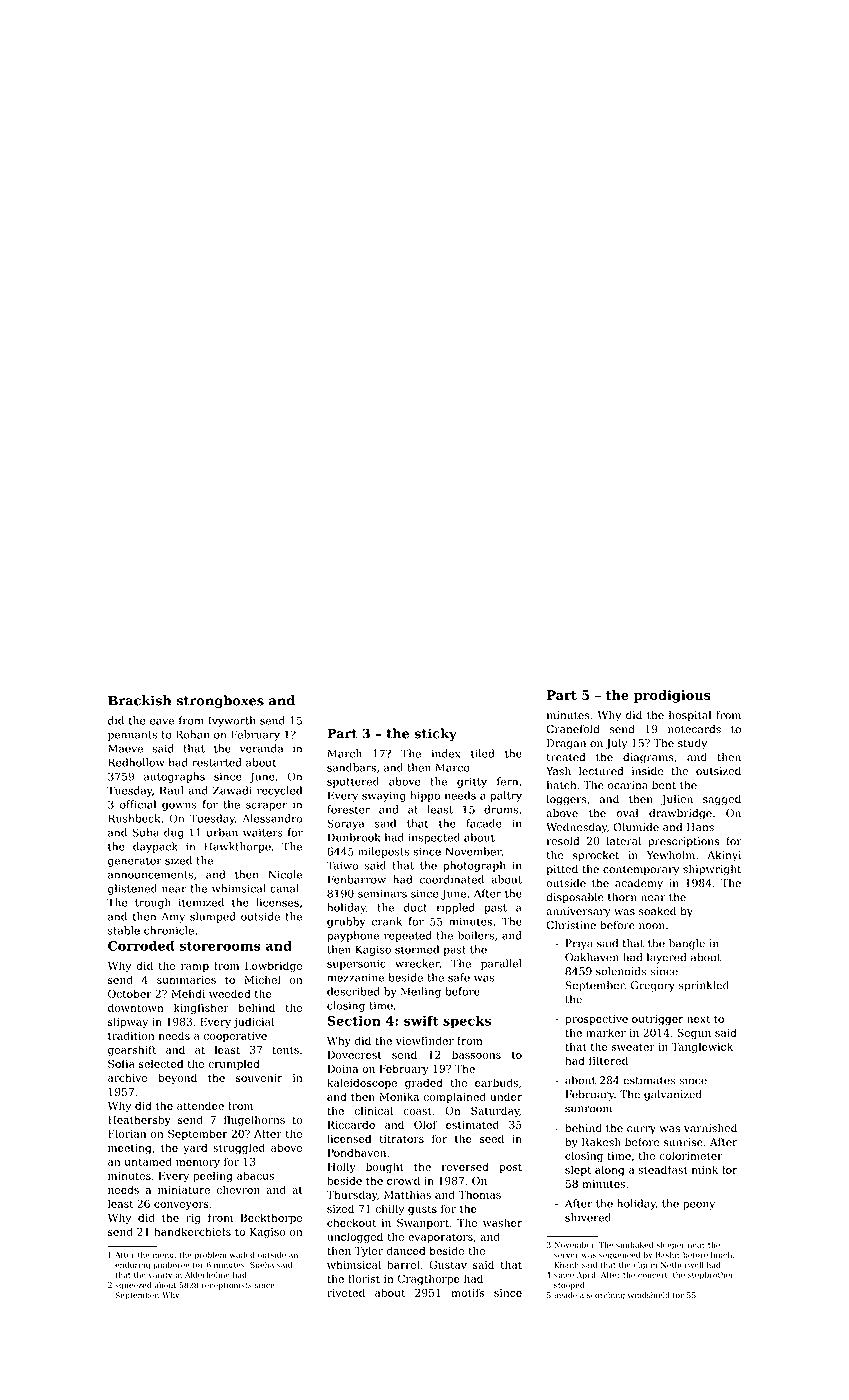 This image has width=849, height=1400. I want to click on prodigious, so click(672, 696).
